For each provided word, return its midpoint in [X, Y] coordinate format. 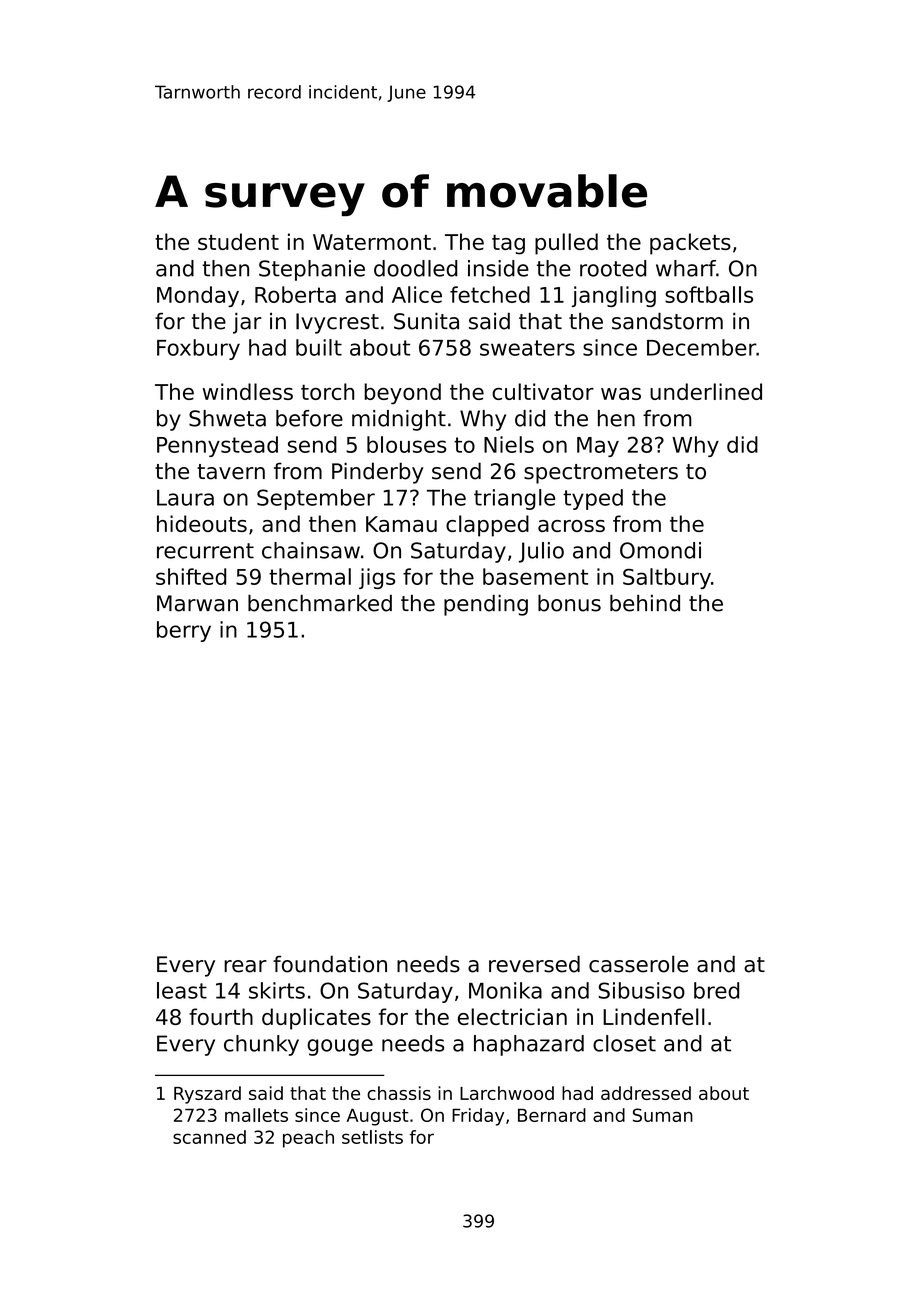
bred [716, 990]
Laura [185, 498]
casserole [639, 964]
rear [245, 966]
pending [486, 605]
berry [184, 631]
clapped [487, 526]
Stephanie [312, 270]
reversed [534, 964]
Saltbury [667, 578]
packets [690, 244]
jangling [614, 296]
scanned [209, 1137]
